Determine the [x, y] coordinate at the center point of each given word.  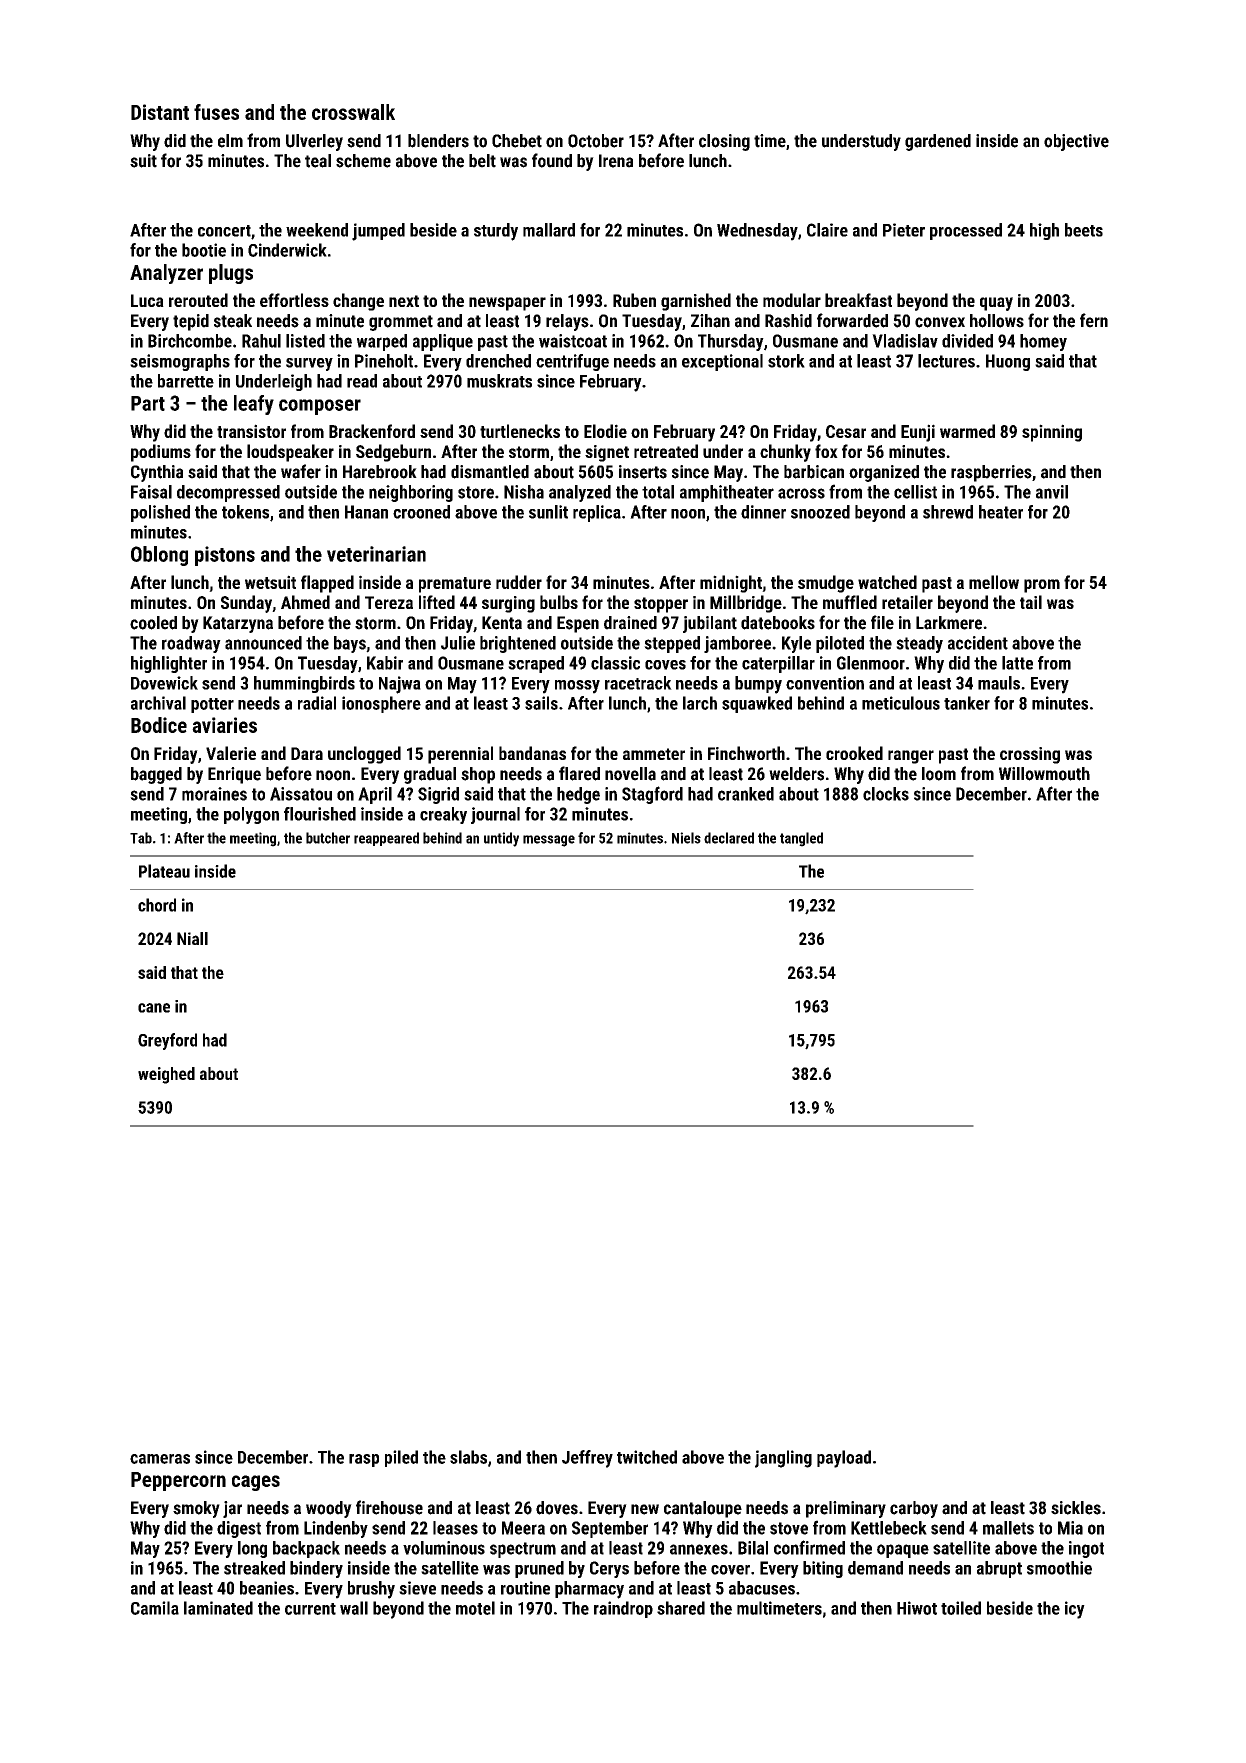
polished [160, 513]
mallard [549, 230]
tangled [801, 839]
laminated [218, 1608]
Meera [523, 1528]
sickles [1076, 1508]
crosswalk [353, 112]
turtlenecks [520, 431]
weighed [166, 1075]
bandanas [532, 753]
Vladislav [905, 341]
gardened [938, 142]
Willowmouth [1044, 774]
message [549, 841]
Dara [307, 753]
